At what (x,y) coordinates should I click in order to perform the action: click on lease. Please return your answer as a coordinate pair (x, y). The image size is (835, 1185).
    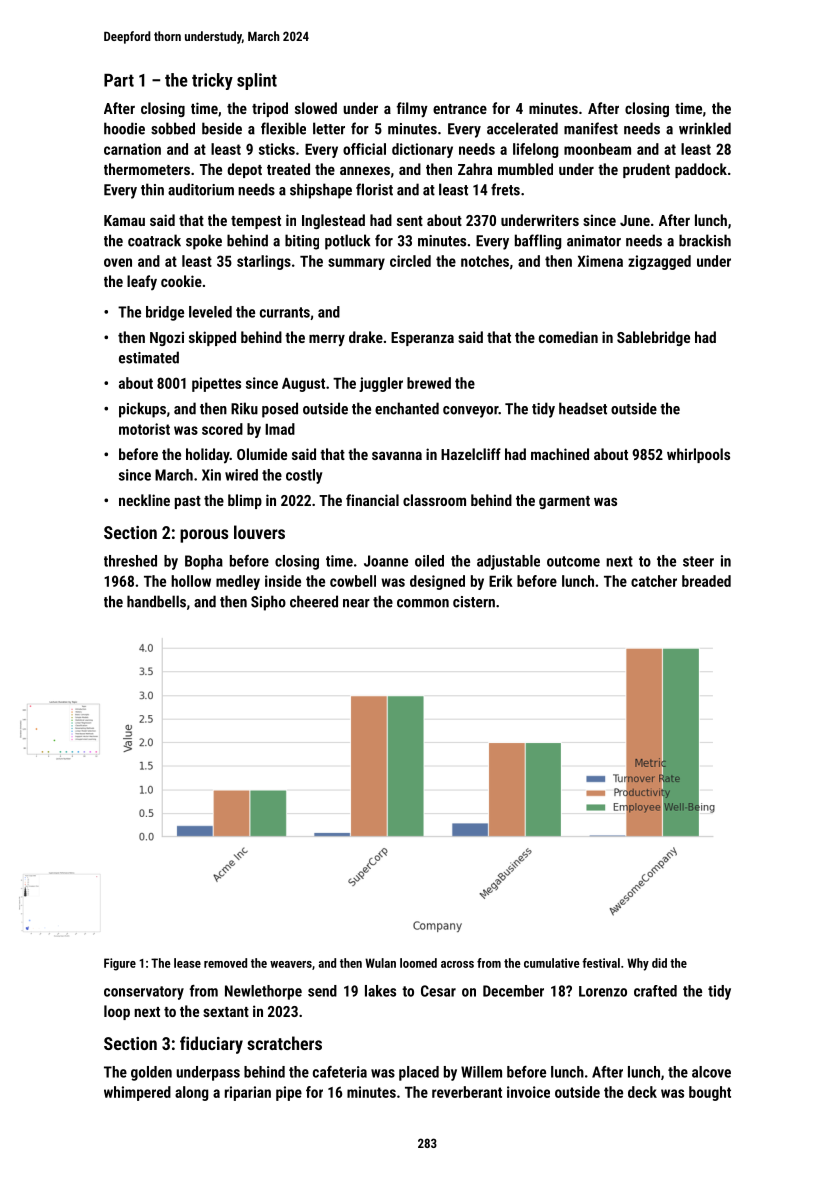
    Looking at the image, I should click on (187, 963).
